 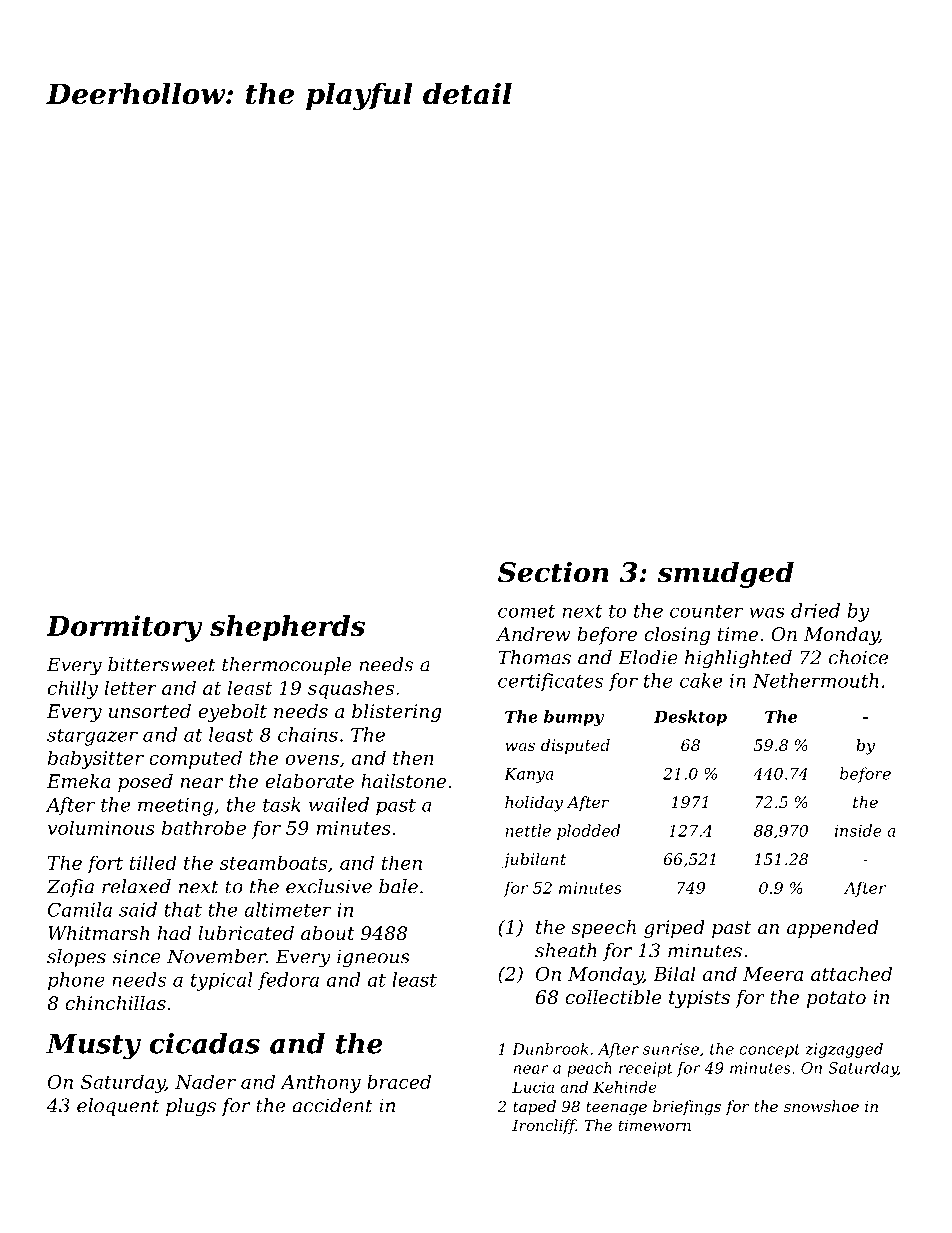 What do you see at coordinates (726, 574) in the image?
I see `smudged` at bounding box center [726, 574].
